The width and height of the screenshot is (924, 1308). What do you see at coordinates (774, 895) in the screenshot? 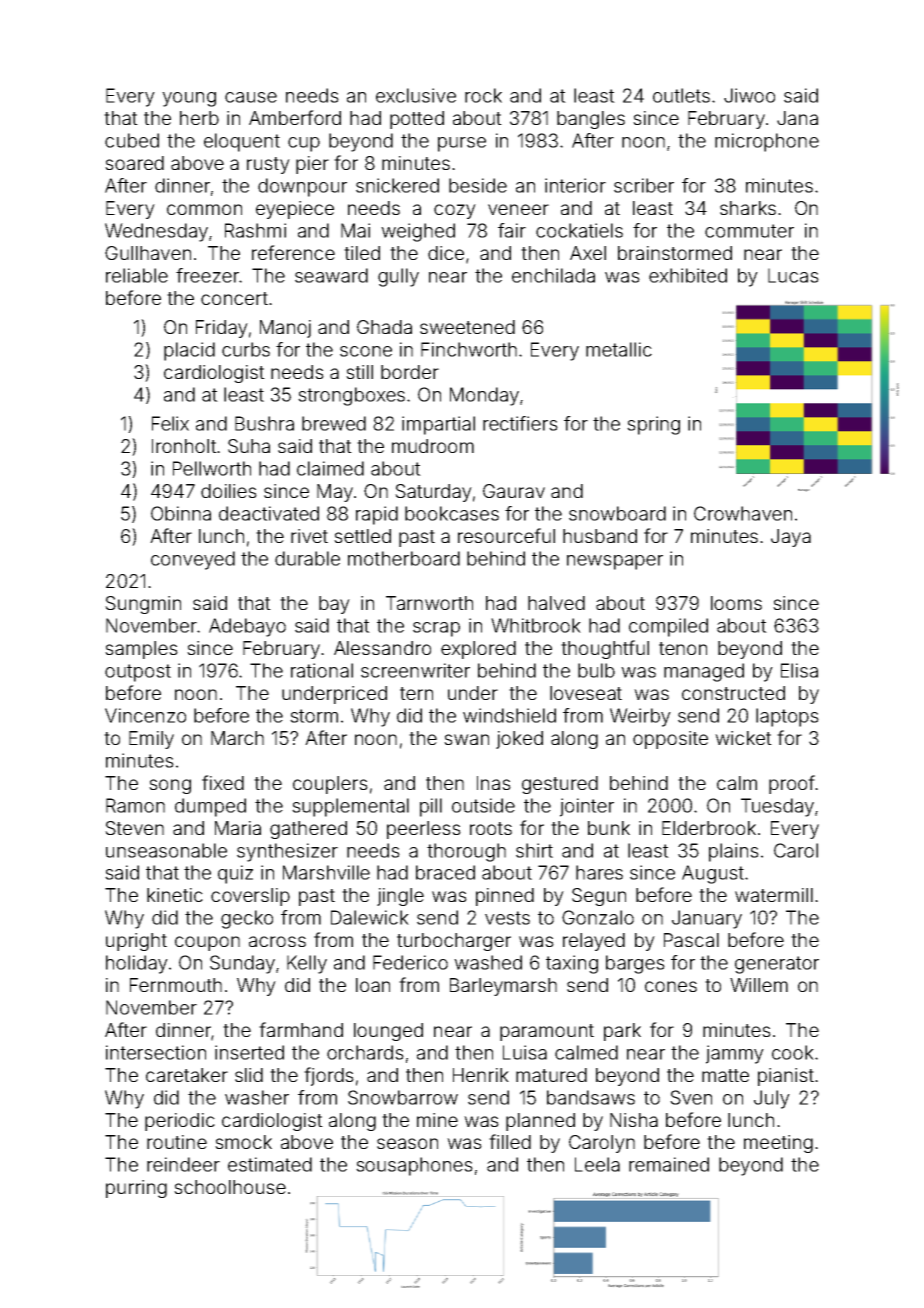
I see `watermill` at bounding box center [774, 895].
